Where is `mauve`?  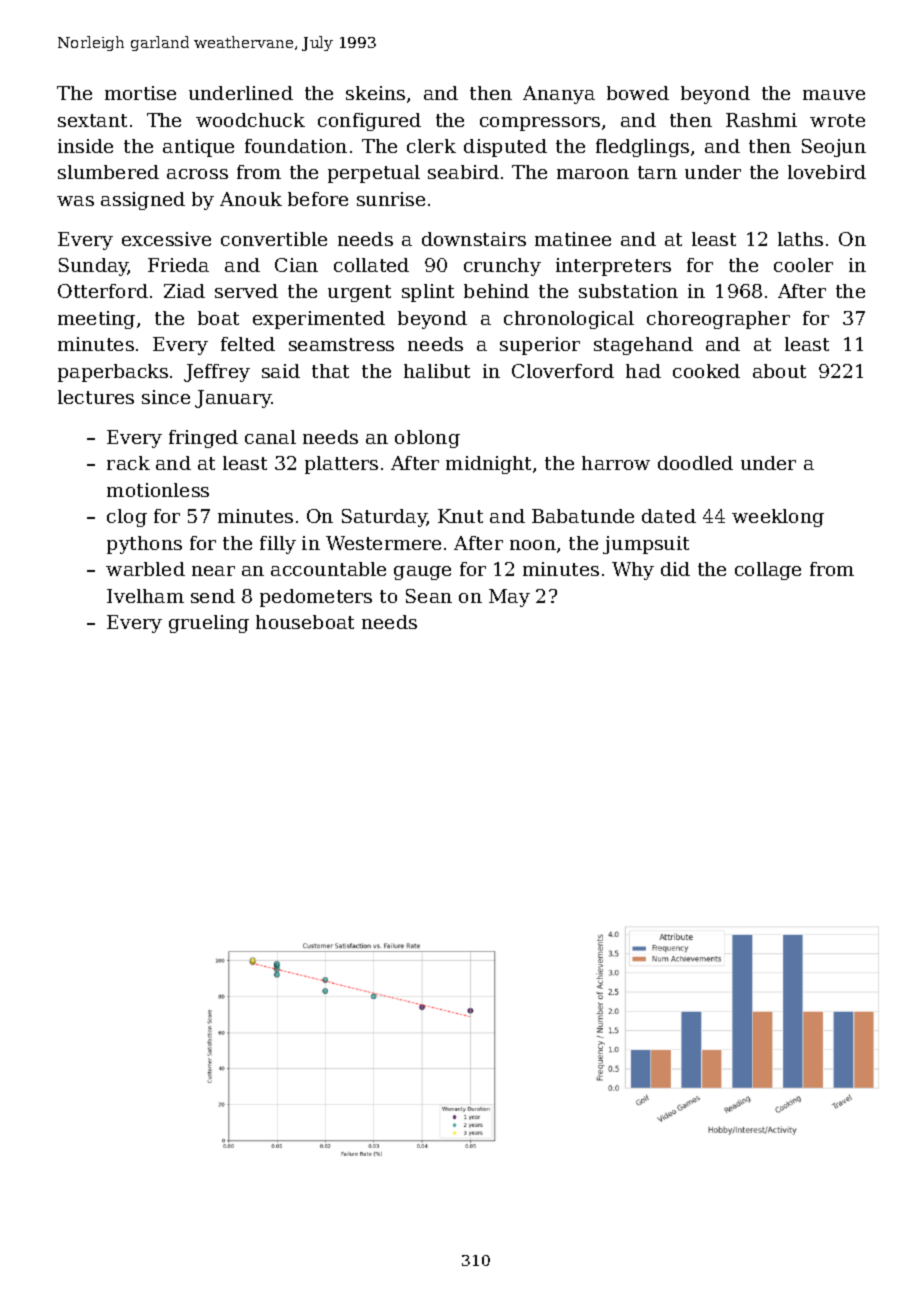
mauve is located at coordinates (834, 95).
